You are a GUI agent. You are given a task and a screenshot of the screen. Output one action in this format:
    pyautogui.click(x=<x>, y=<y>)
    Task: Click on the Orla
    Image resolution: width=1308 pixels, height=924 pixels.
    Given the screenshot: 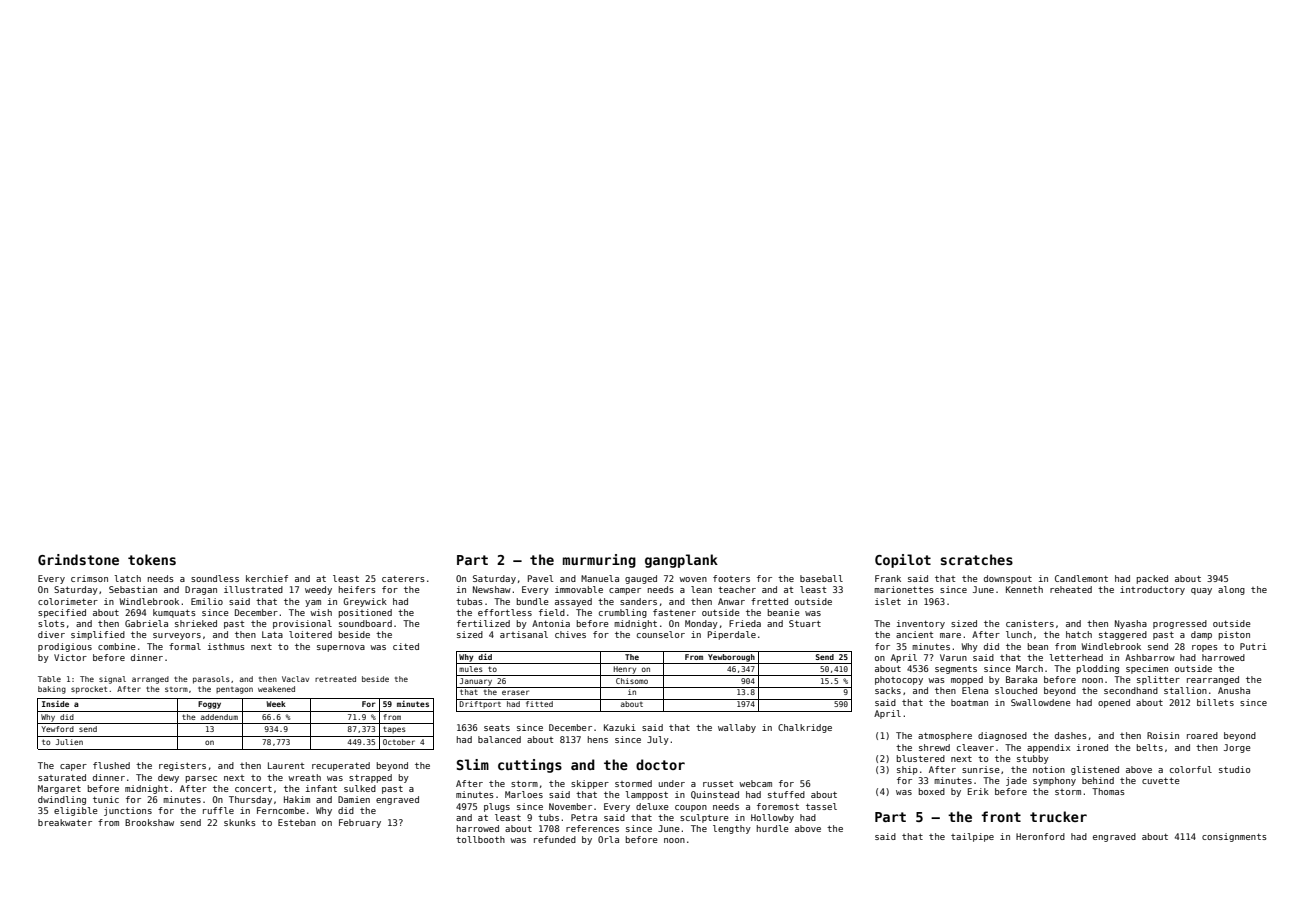 What is the action you would take?
    pyautogui.click(x=608, y=839)
